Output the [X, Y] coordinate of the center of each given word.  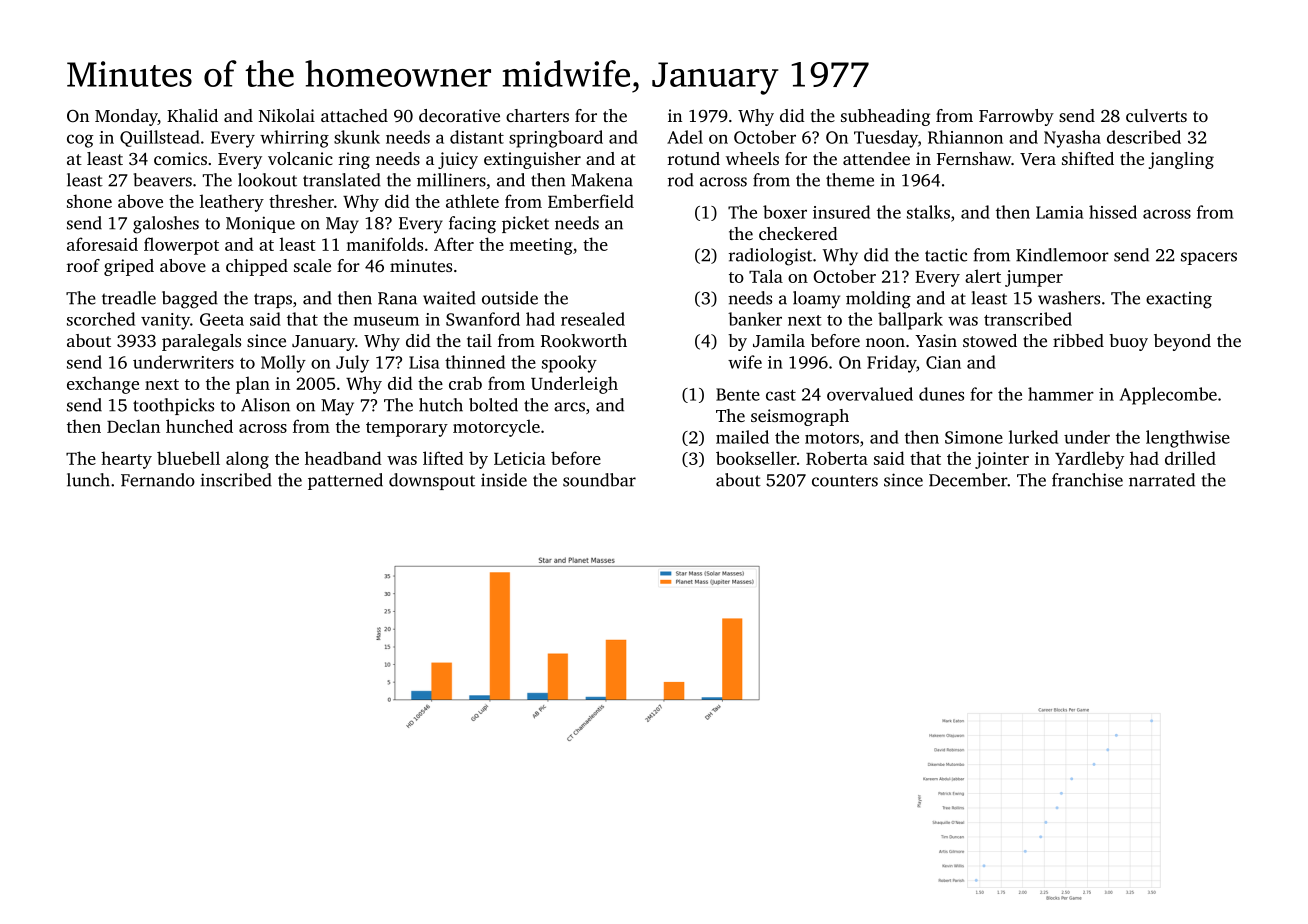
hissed [1113, 212]
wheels [752, 158]
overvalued [870, 394]
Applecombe [1168, 396]
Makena [602, 180]
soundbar [599, 480]
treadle [129, 298]
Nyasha [1072, 139]
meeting [541, 246]
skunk [357, 137]
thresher [301, 201]
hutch [441, 405]
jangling [1181, 160]
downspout [432, 481]
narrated [1162, 480]
